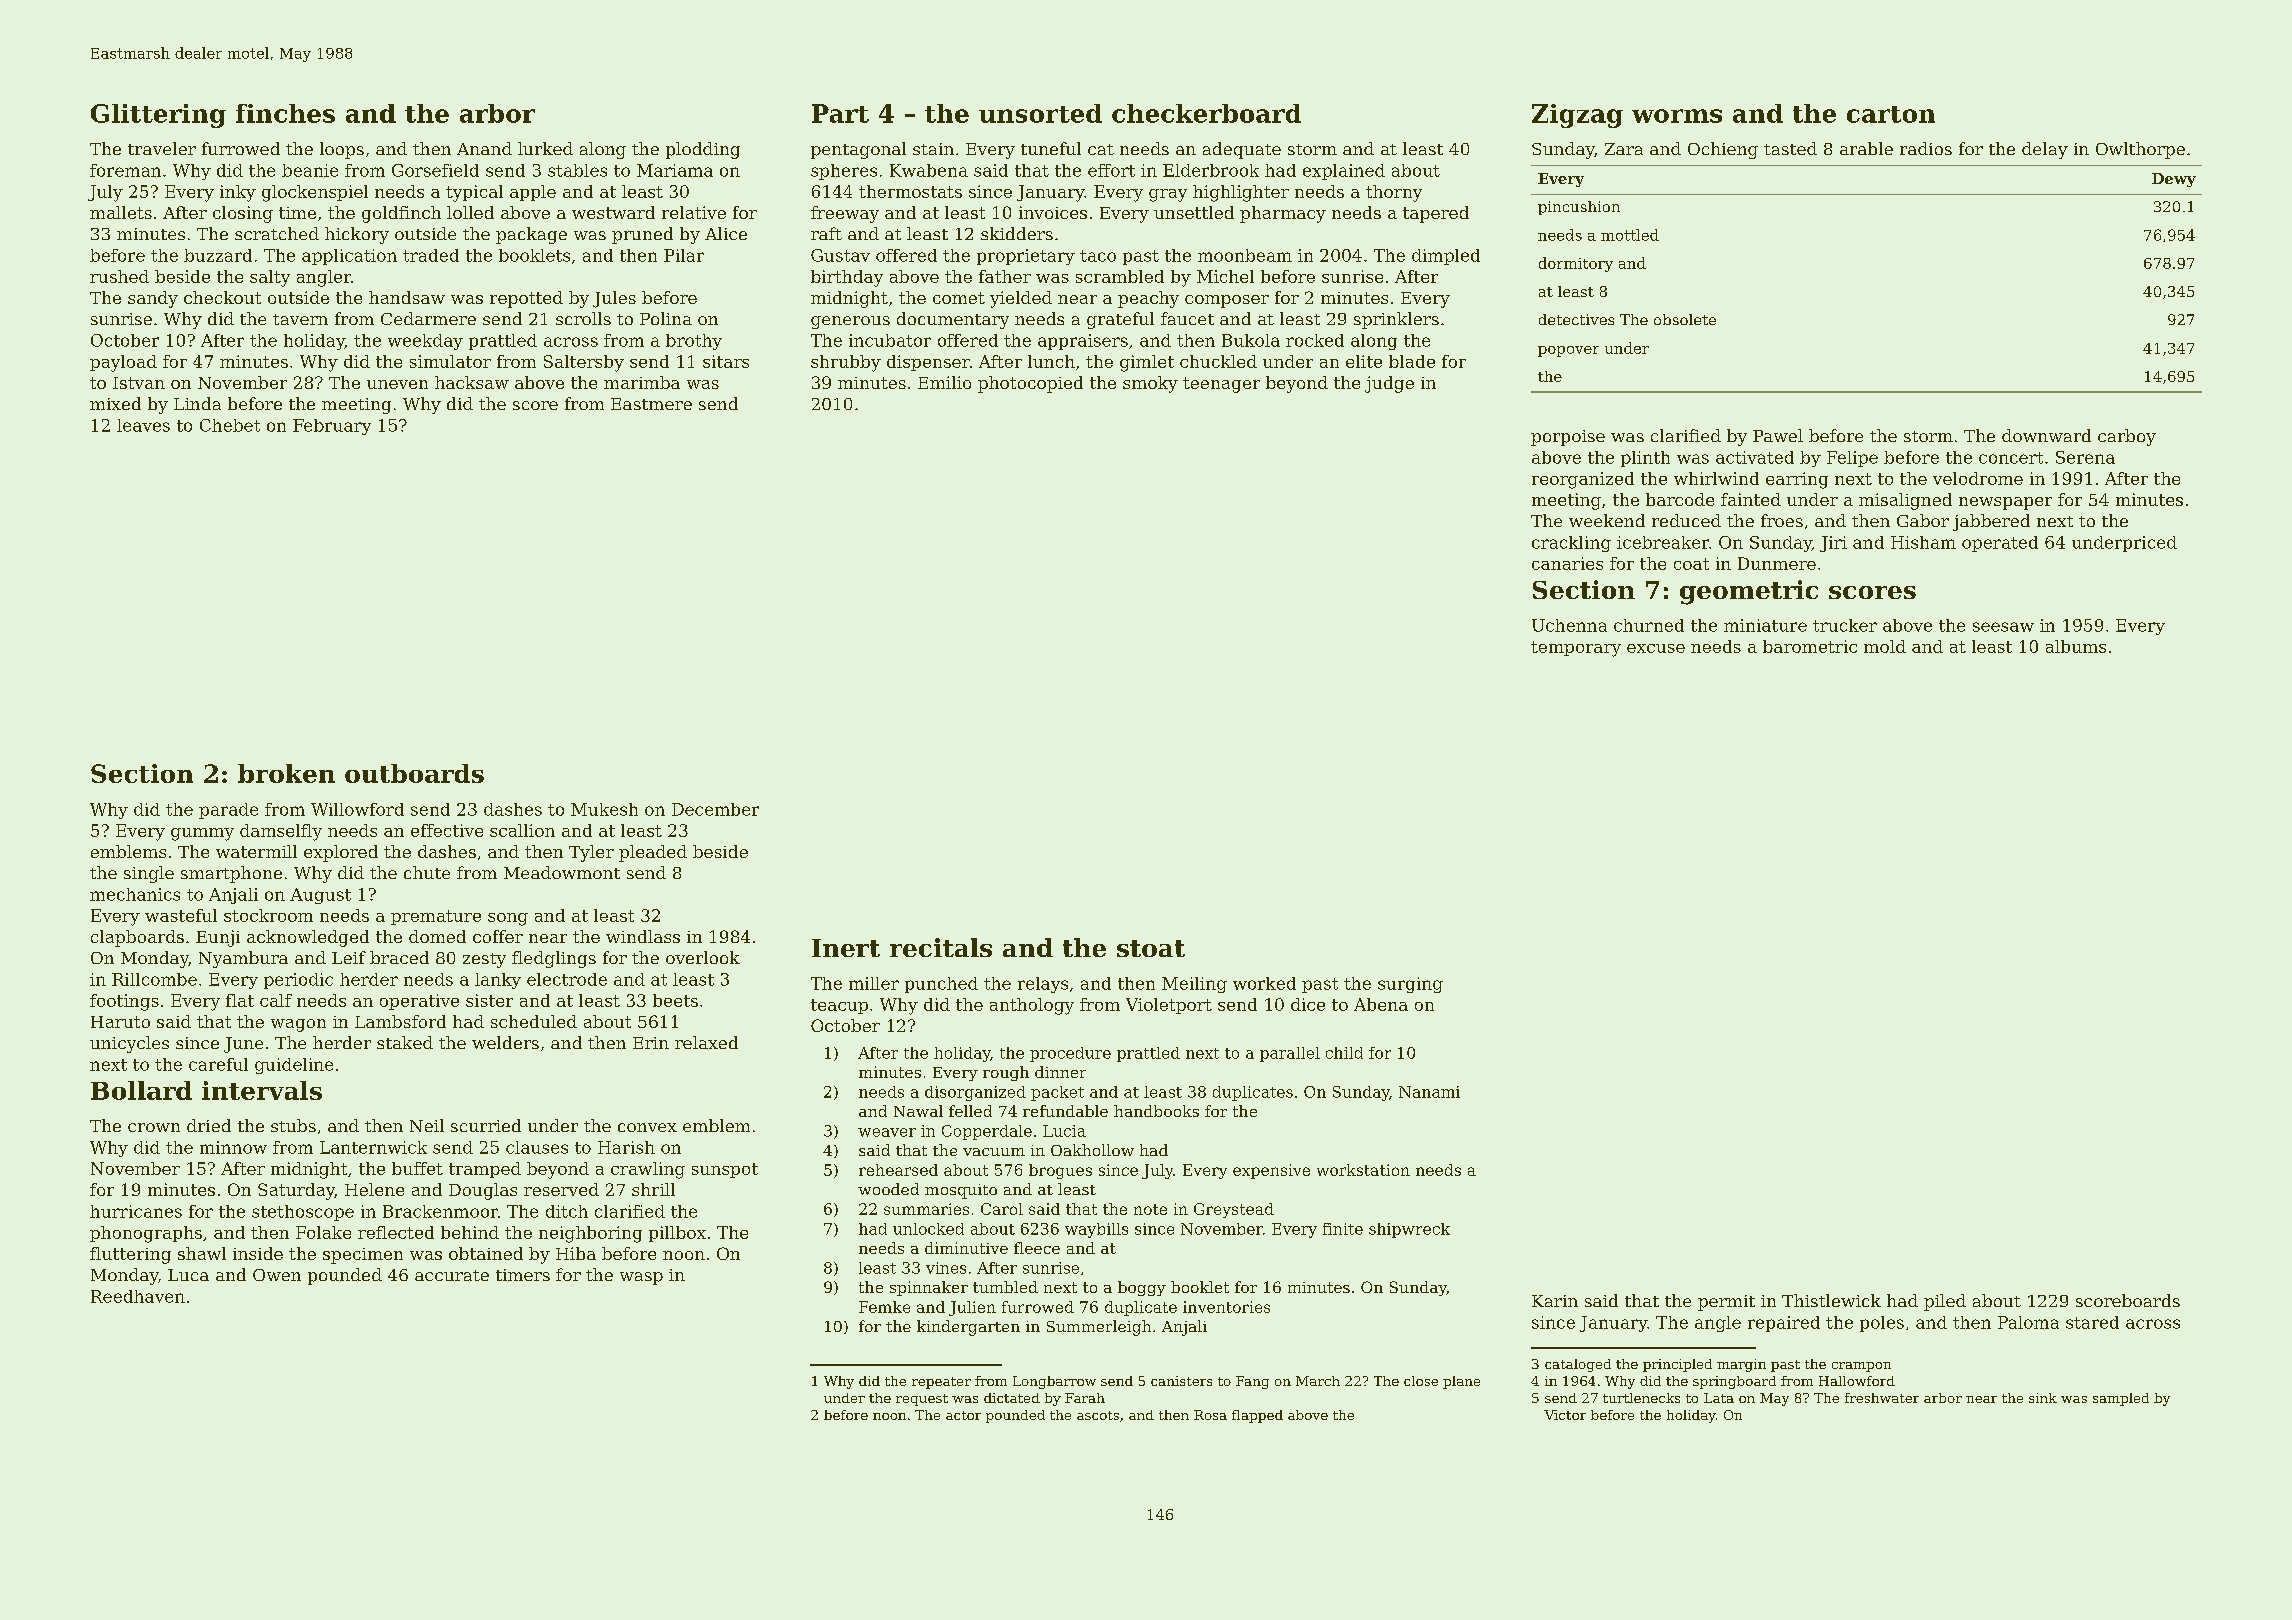 The width and height of the screenshot is (2292, 1620). What do you see at coordinates (1569, 625) in the screenshot?
I see `Uchenna` at bounding box center [1569, 625].
